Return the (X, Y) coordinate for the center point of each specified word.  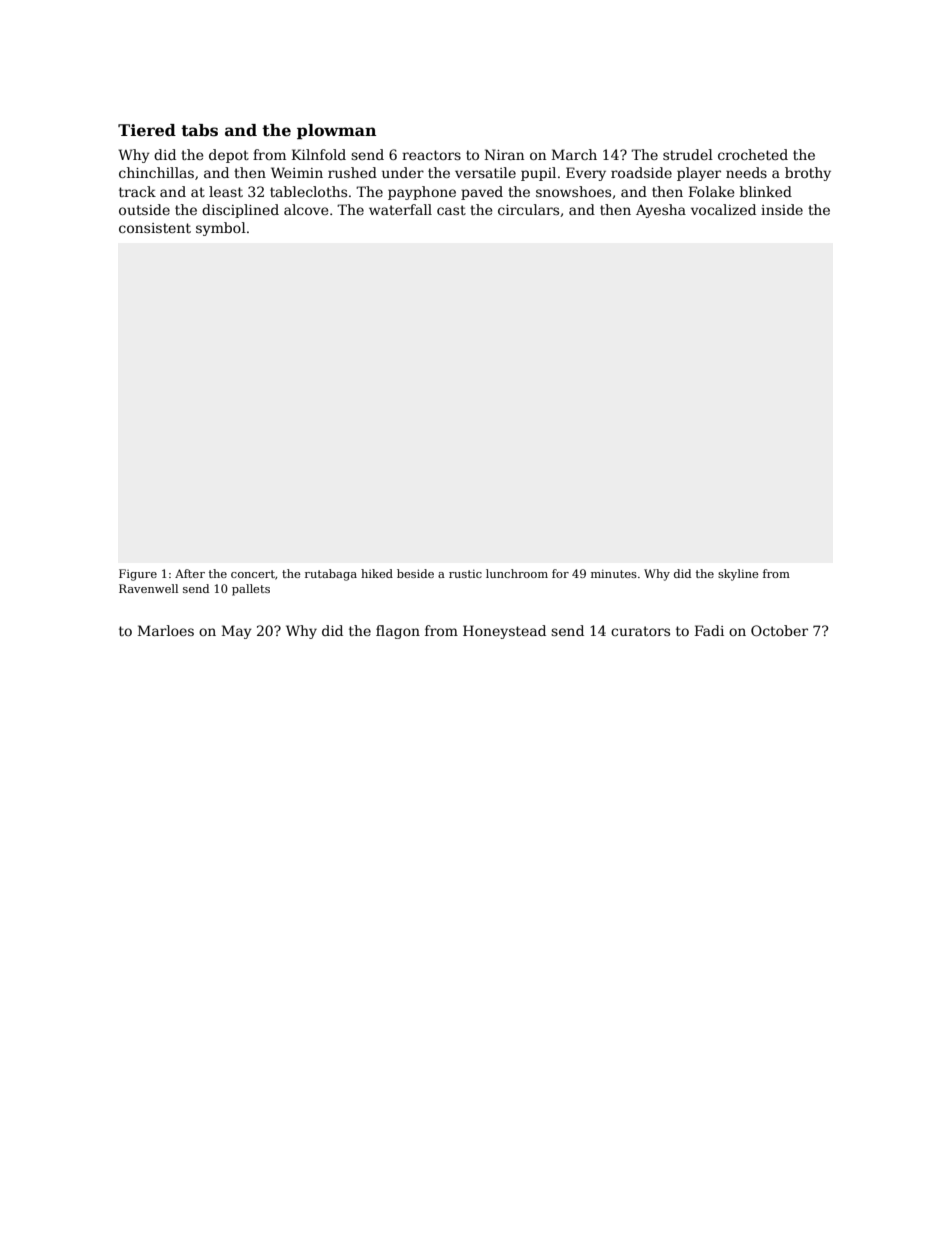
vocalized (723, 209)
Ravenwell (148, 588)
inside (782, 209)
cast (451, 210)
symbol (221, 229)
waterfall (400, 209)
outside (144, 209)
